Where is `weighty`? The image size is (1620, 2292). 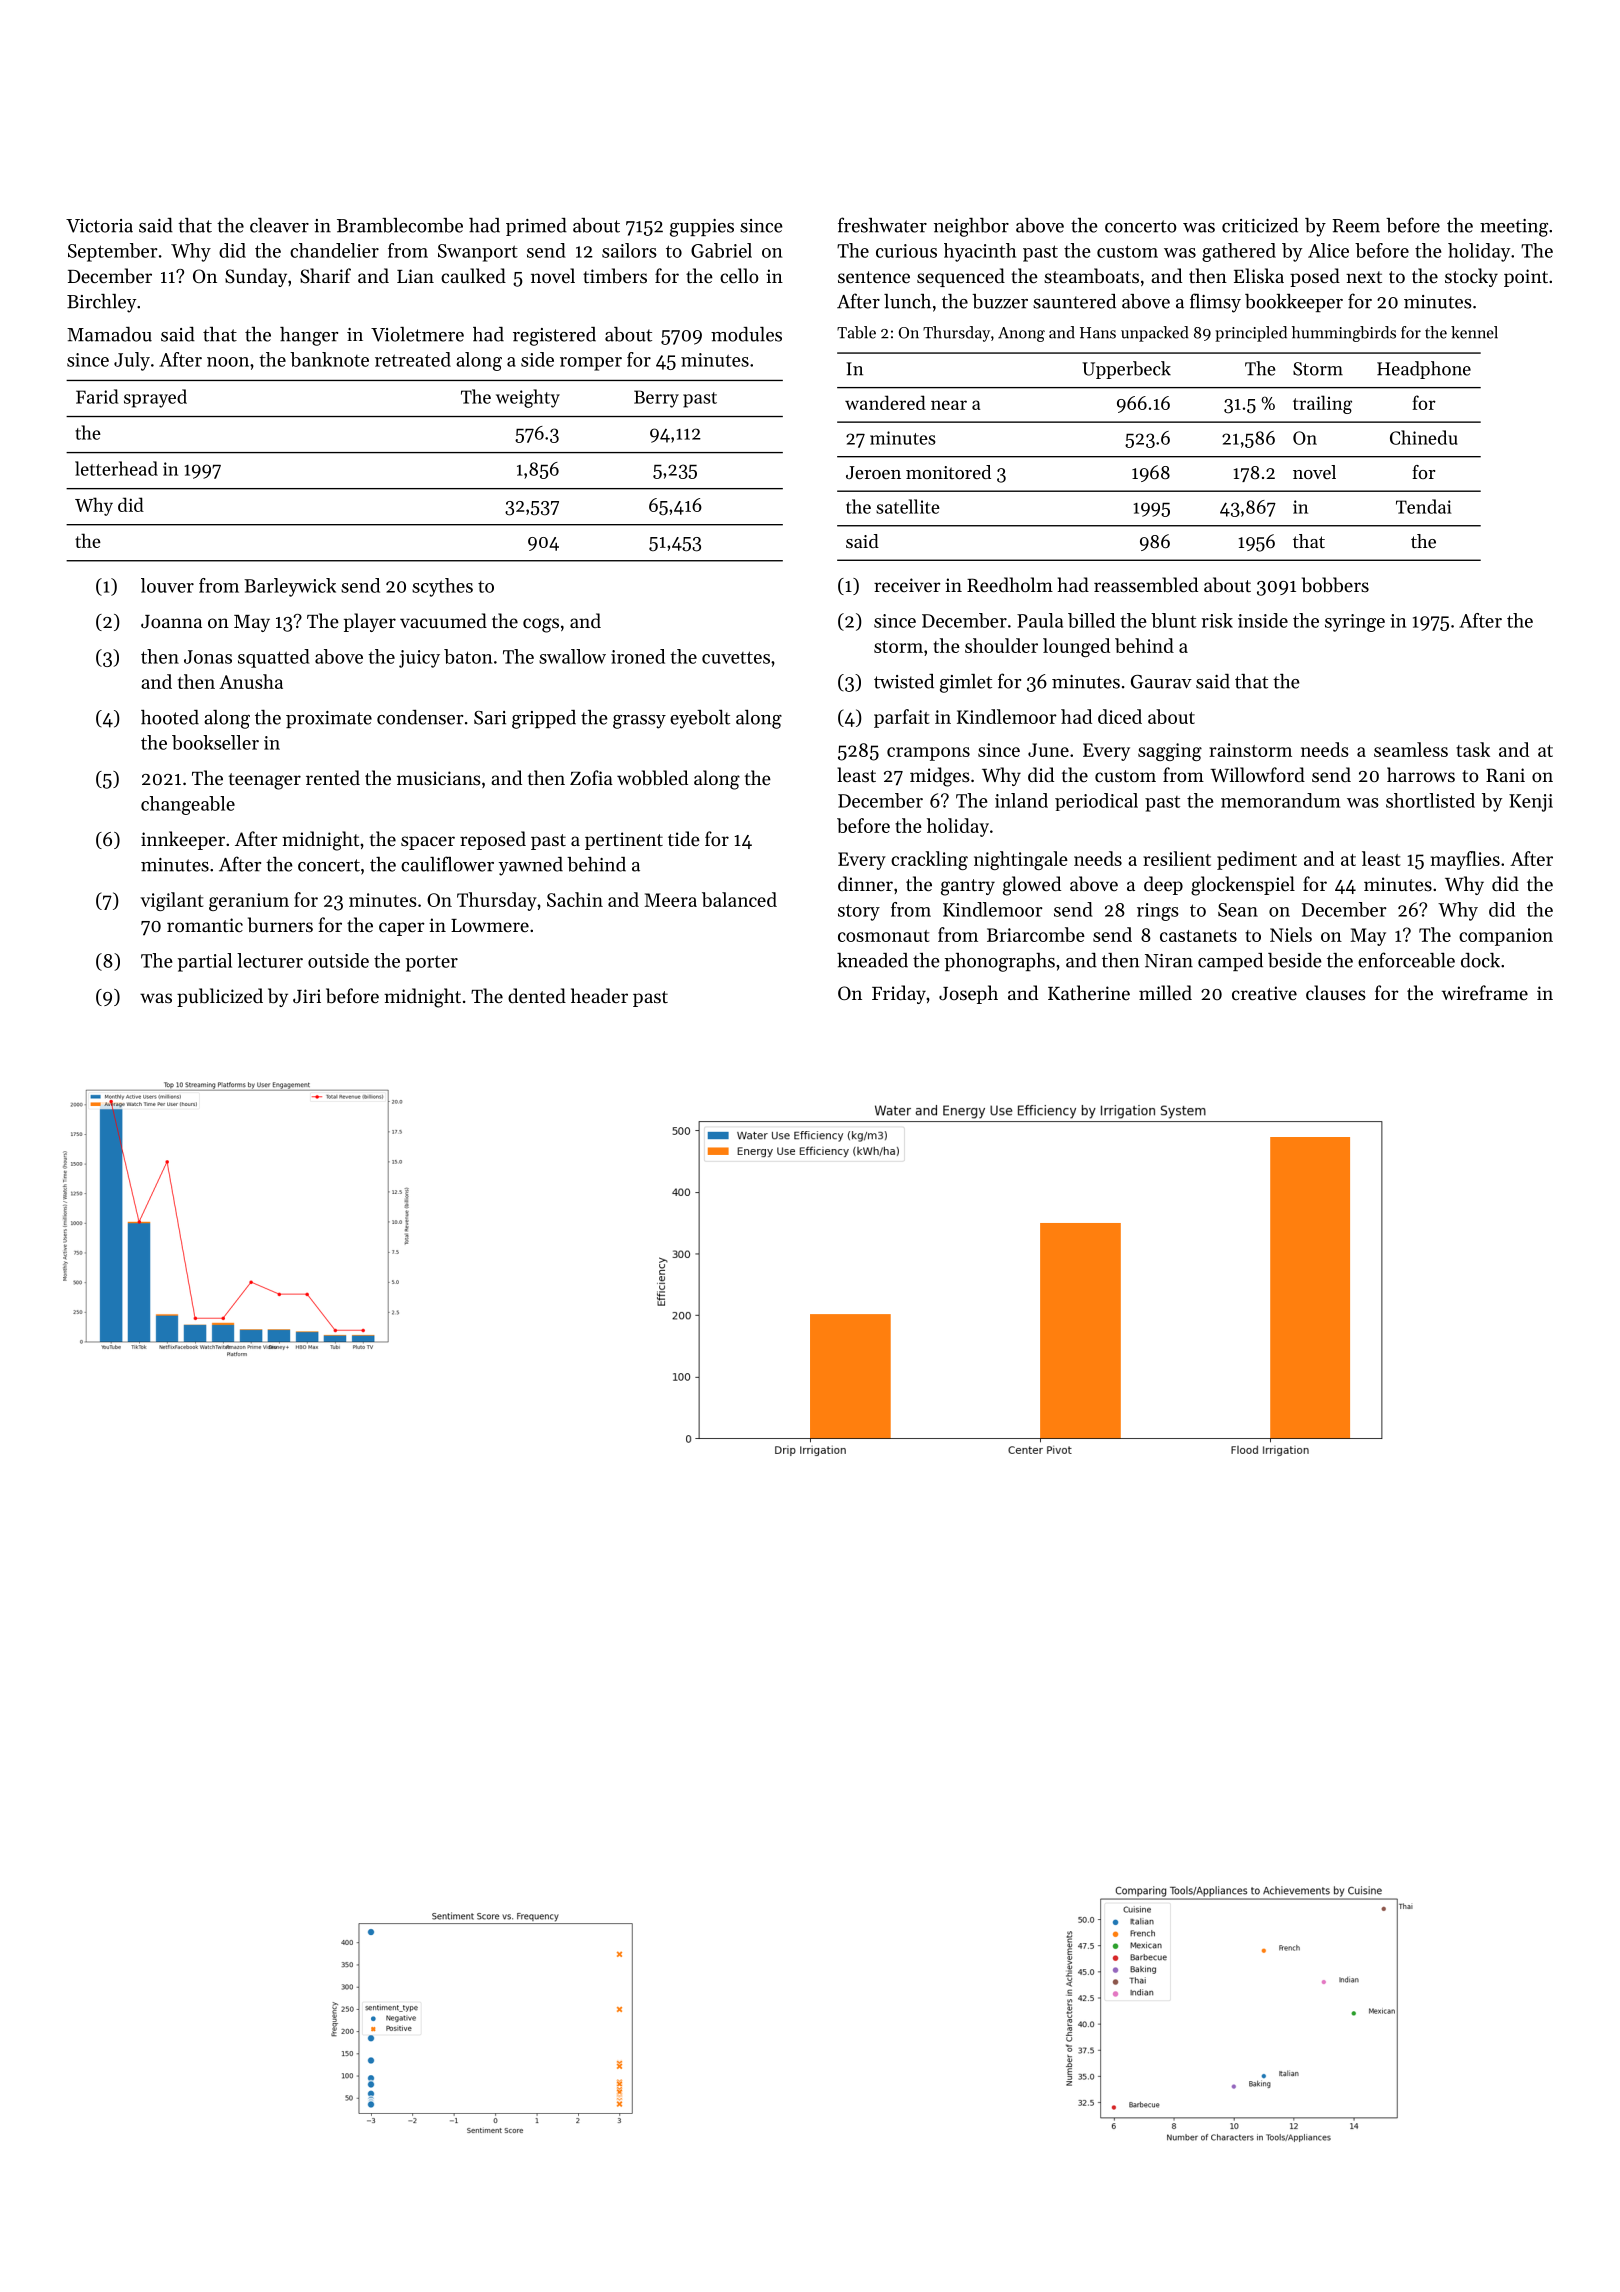
weighty is located at coordinates (528, 398).
